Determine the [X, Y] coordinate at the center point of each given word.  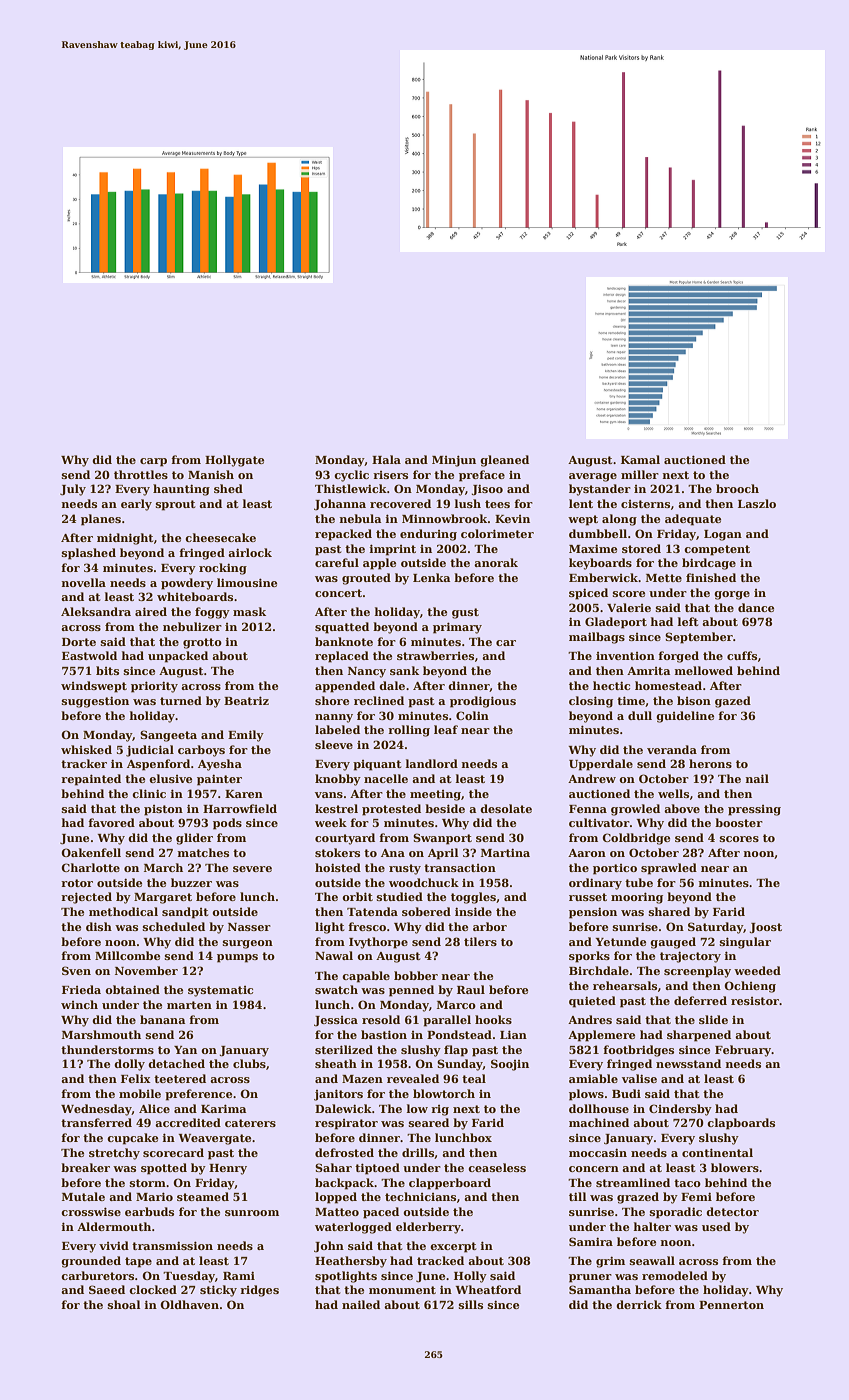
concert [338, 593]
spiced [588, 594]
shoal [124, 1304]
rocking [223, 569]
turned [181, 700]
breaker [85, 1167]
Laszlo [757, 503]
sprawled [669, 869]
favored [111, 822]
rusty [405, 869]
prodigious [483, 702]
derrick [639, 1304]
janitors [338, 1095]
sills [471, 1304]
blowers [735, 1167]
